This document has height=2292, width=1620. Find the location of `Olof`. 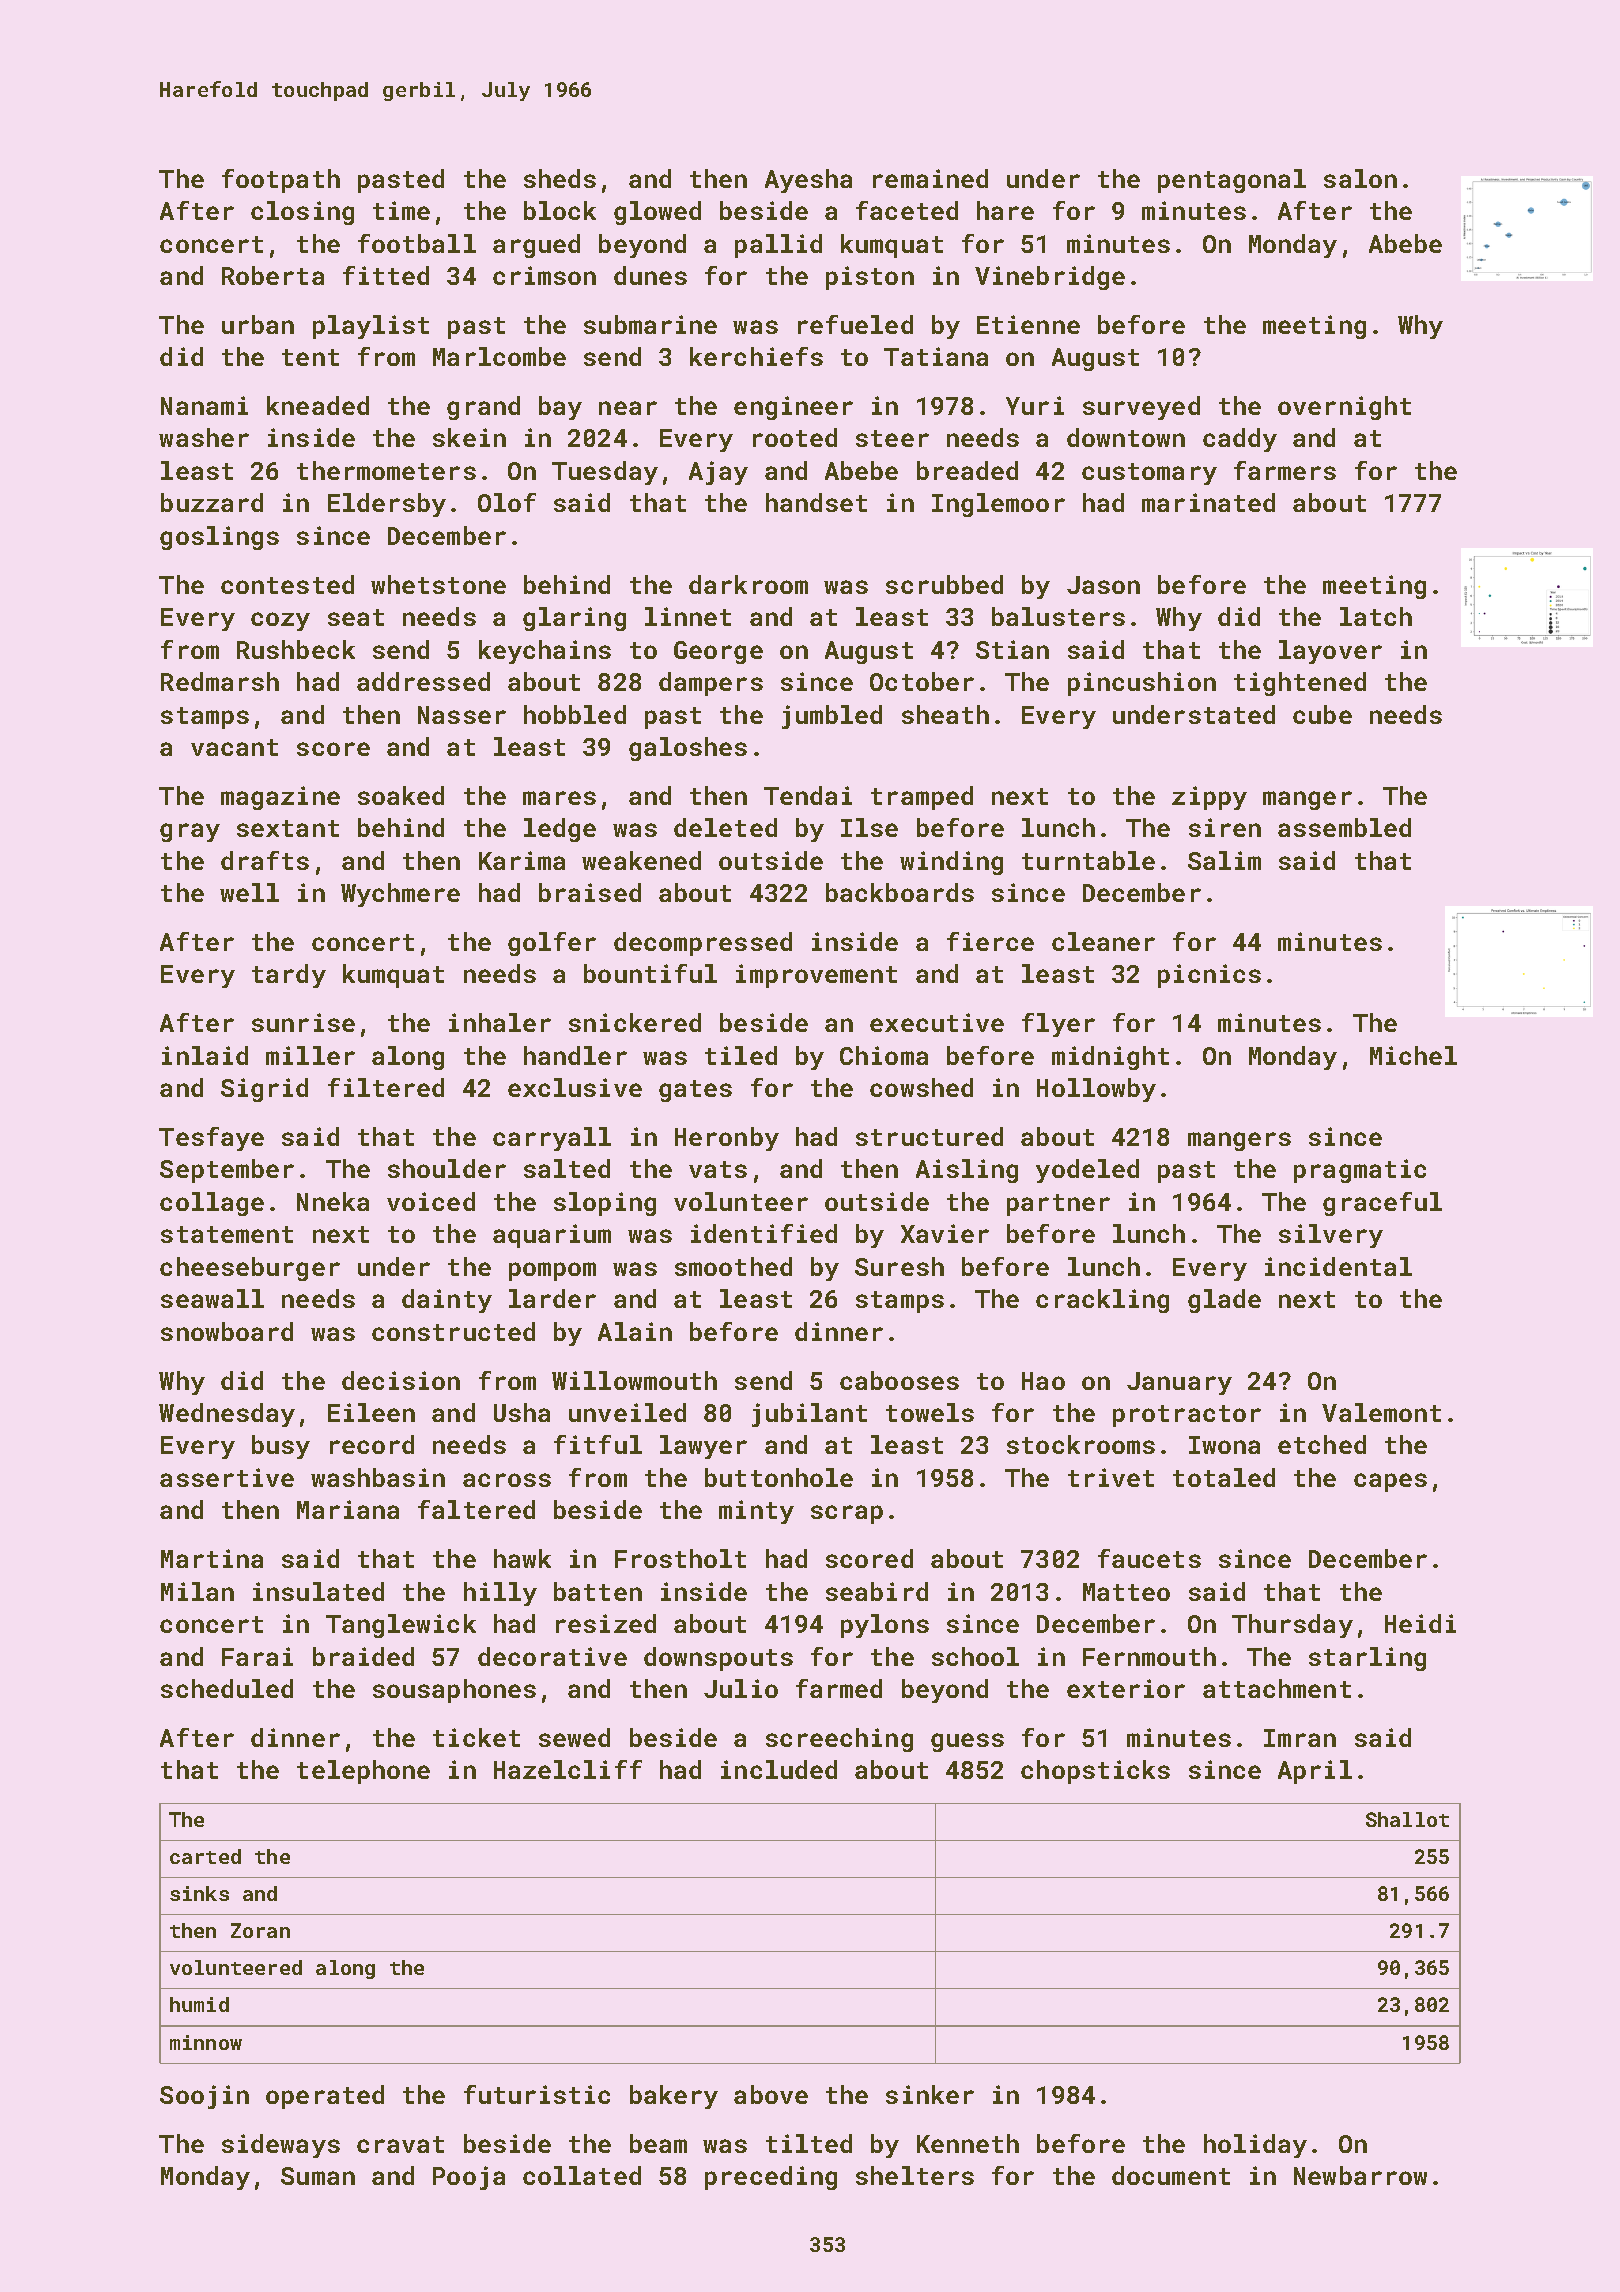

Olof is located at coordinates (507, 502).
